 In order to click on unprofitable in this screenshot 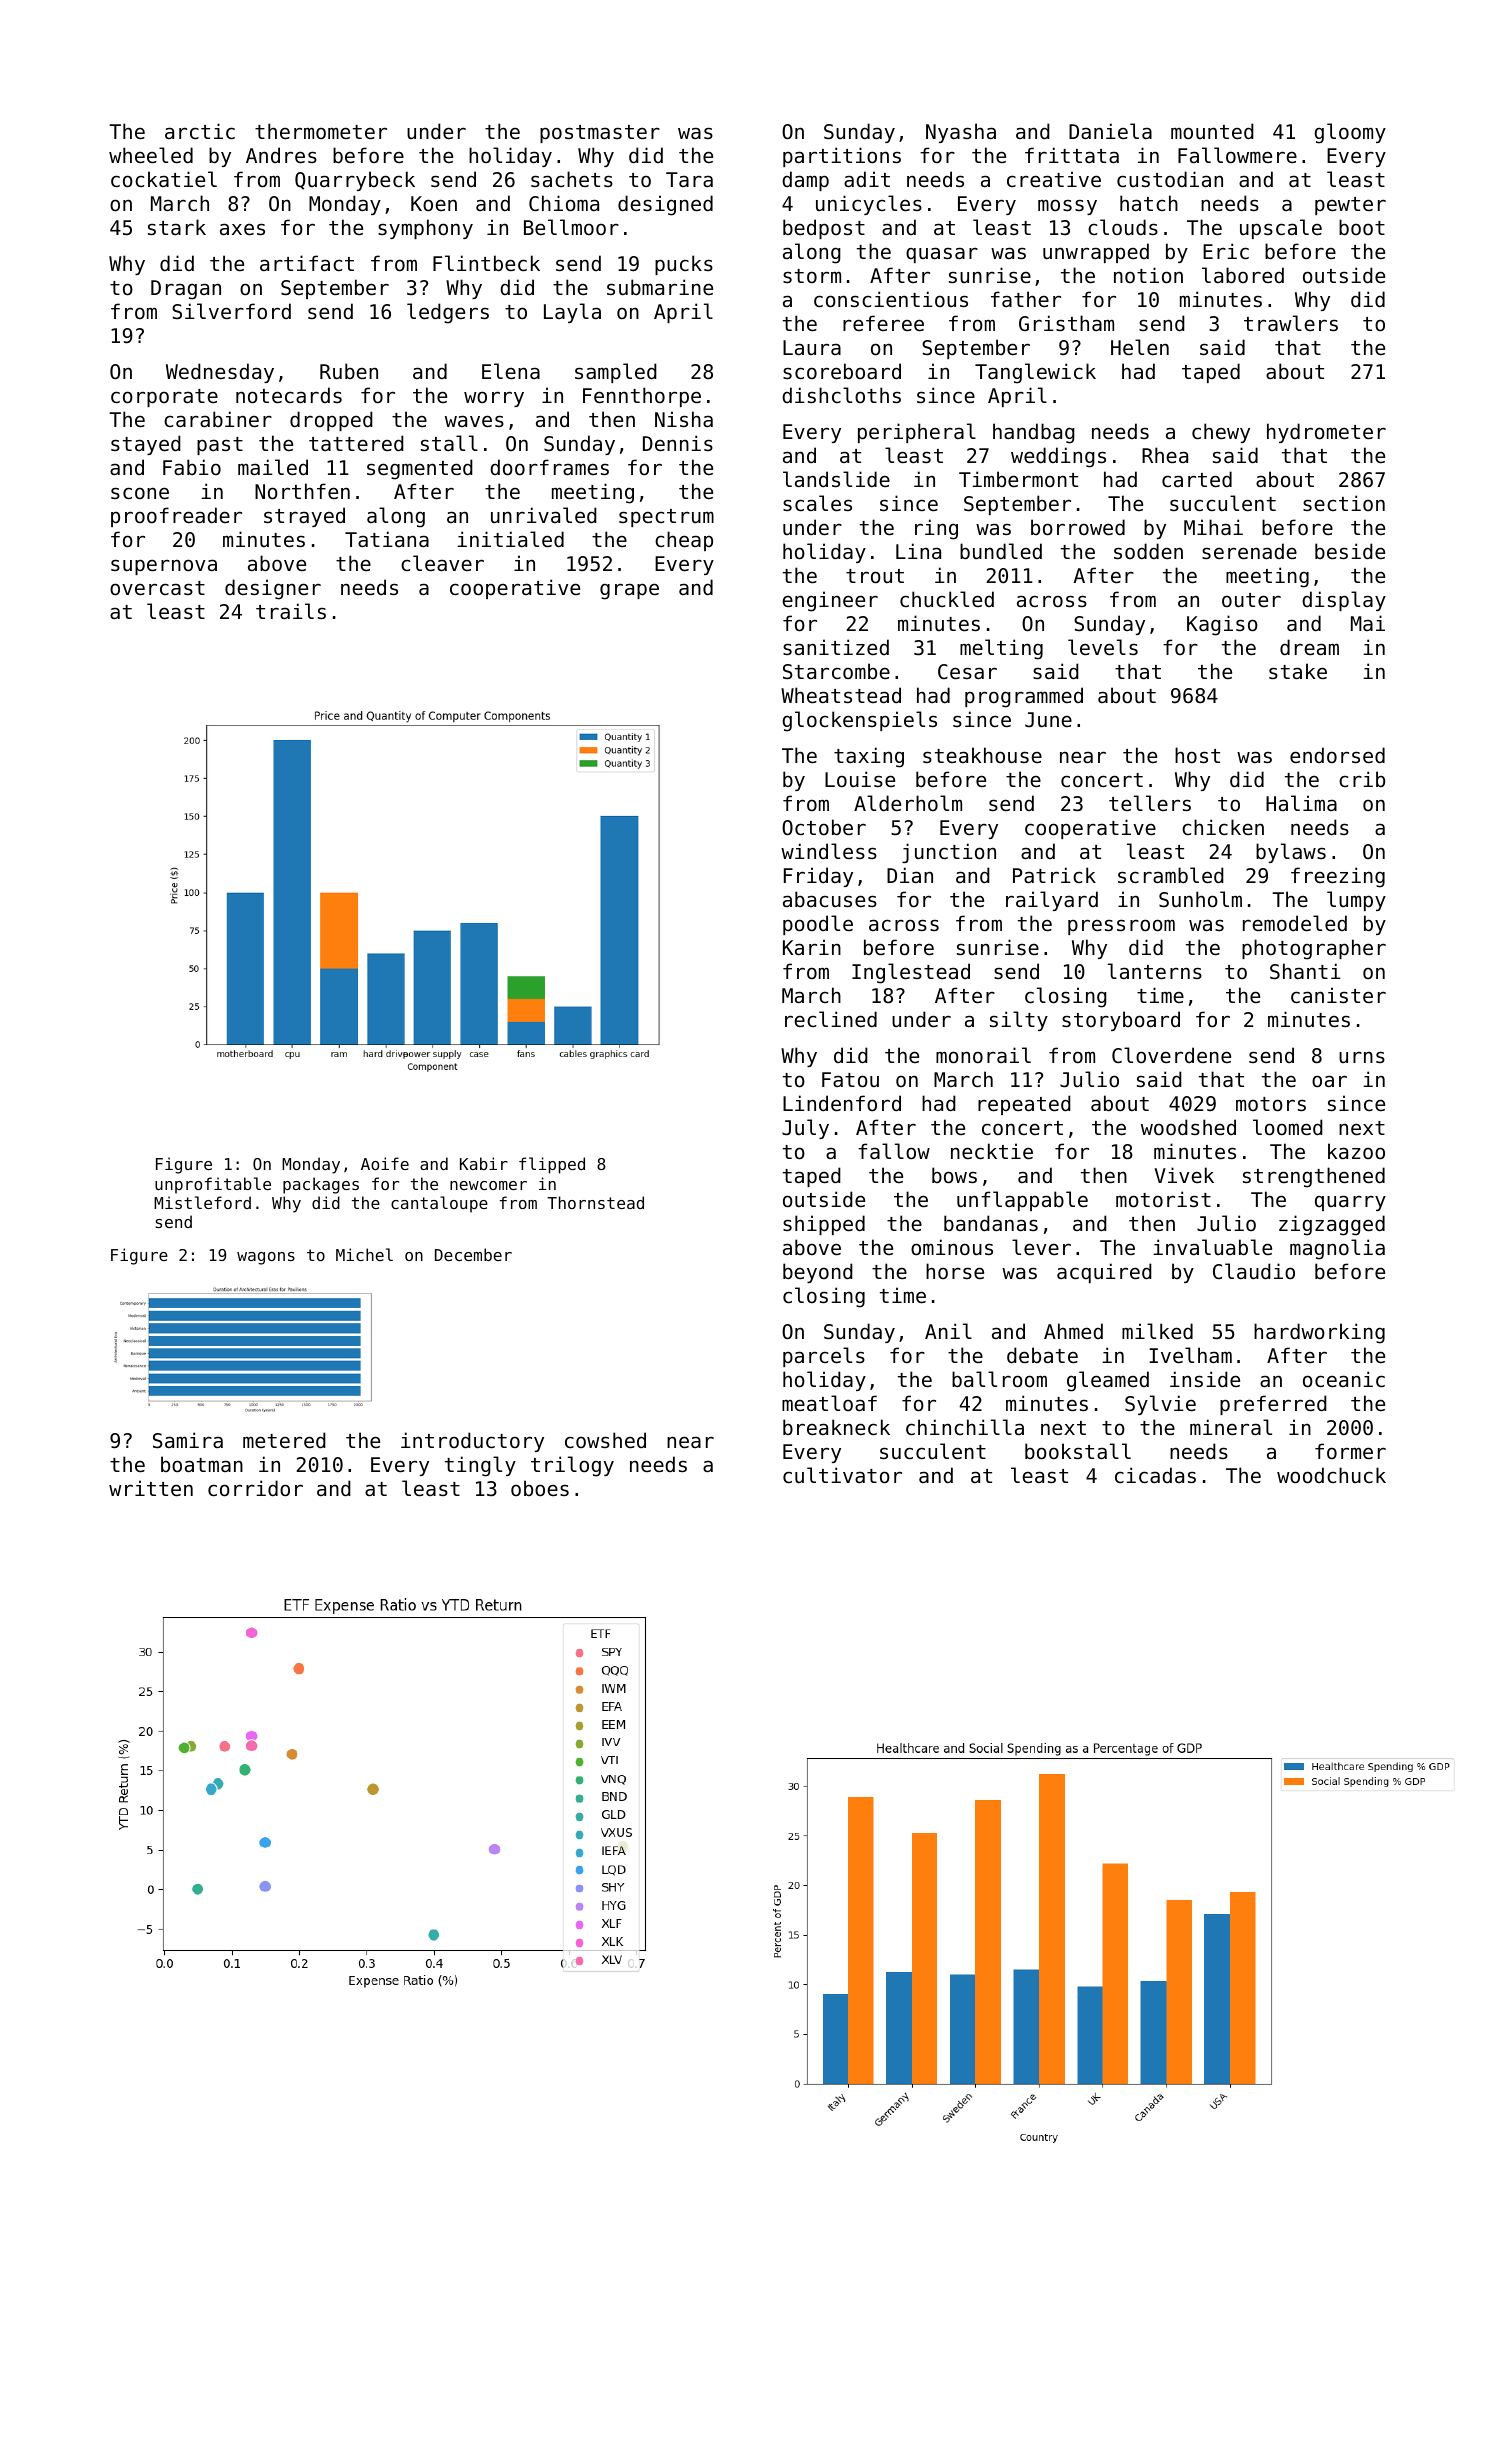, I will do `click(213, 1185)`.
